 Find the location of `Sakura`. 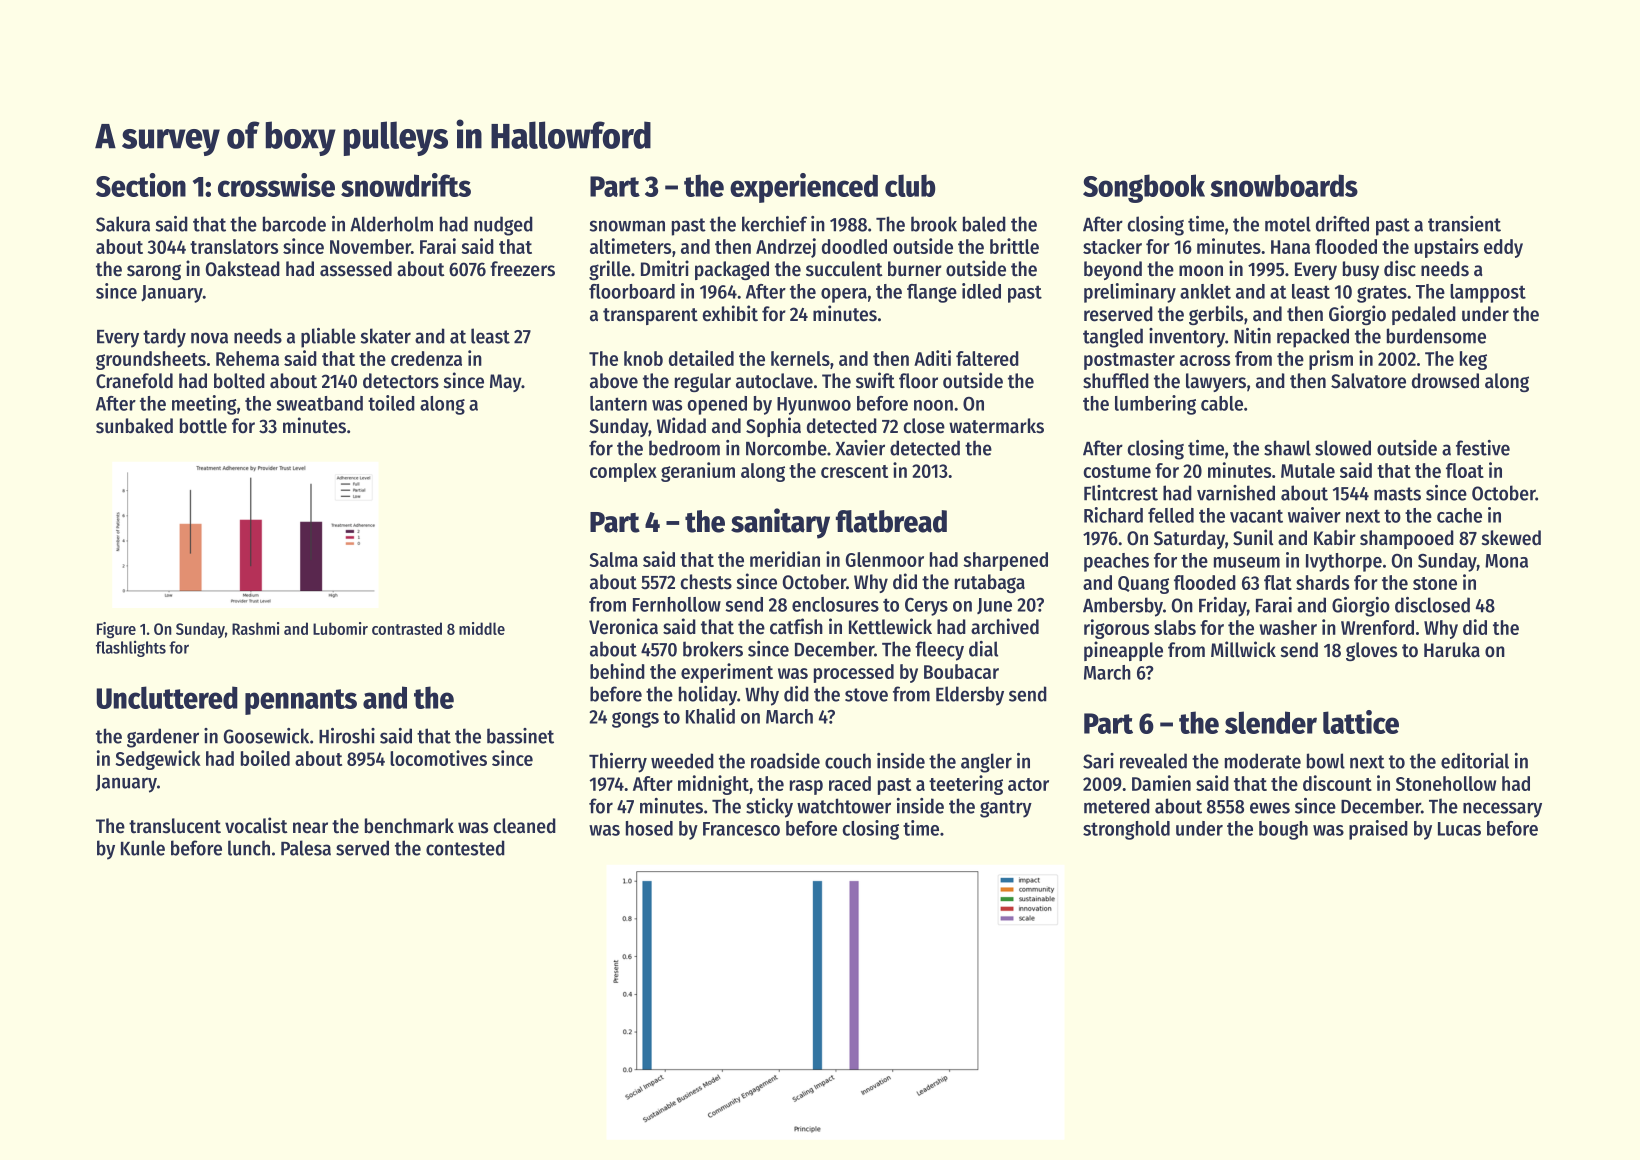

Sakura is located at coordinates (123, 224).
